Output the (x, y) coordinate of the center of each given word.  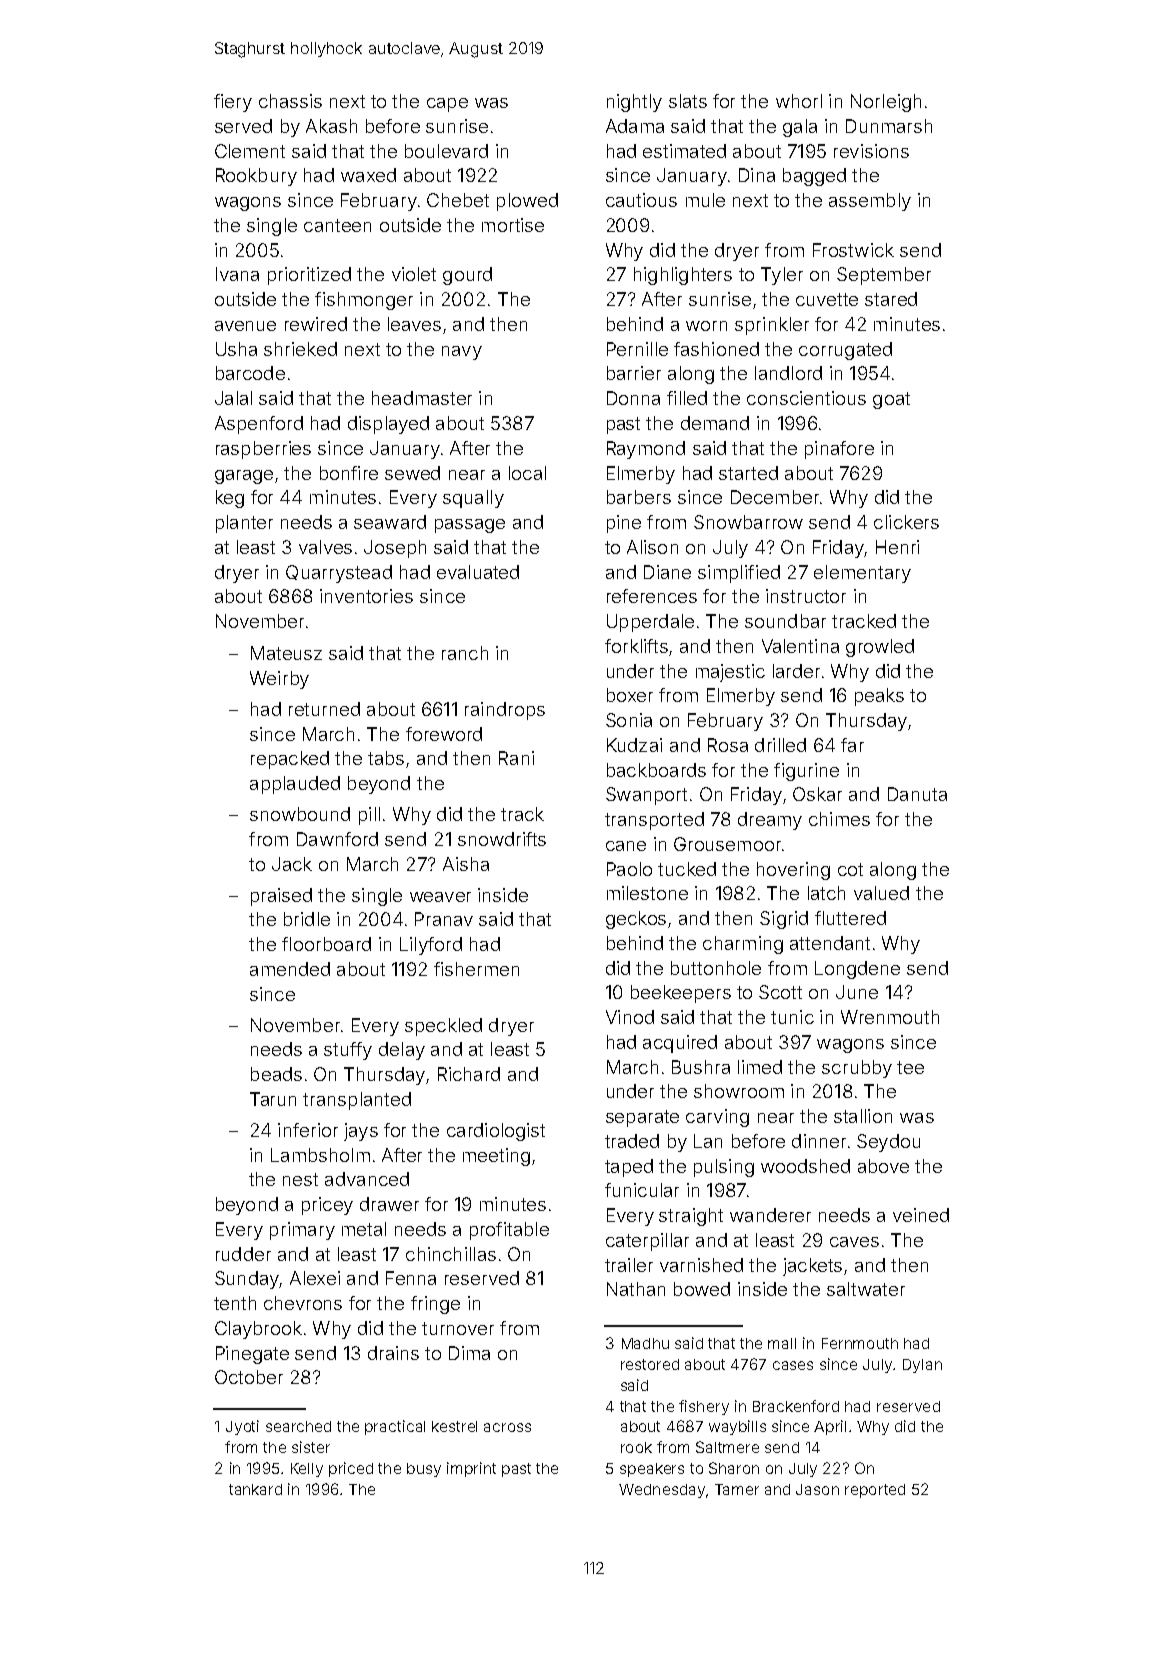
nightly (634, 103)
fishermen (476, 969)
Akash (331, 126)
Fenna (411, 1278)
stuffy (348, 1051)
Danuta (917, 794)
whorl (799, 101)
